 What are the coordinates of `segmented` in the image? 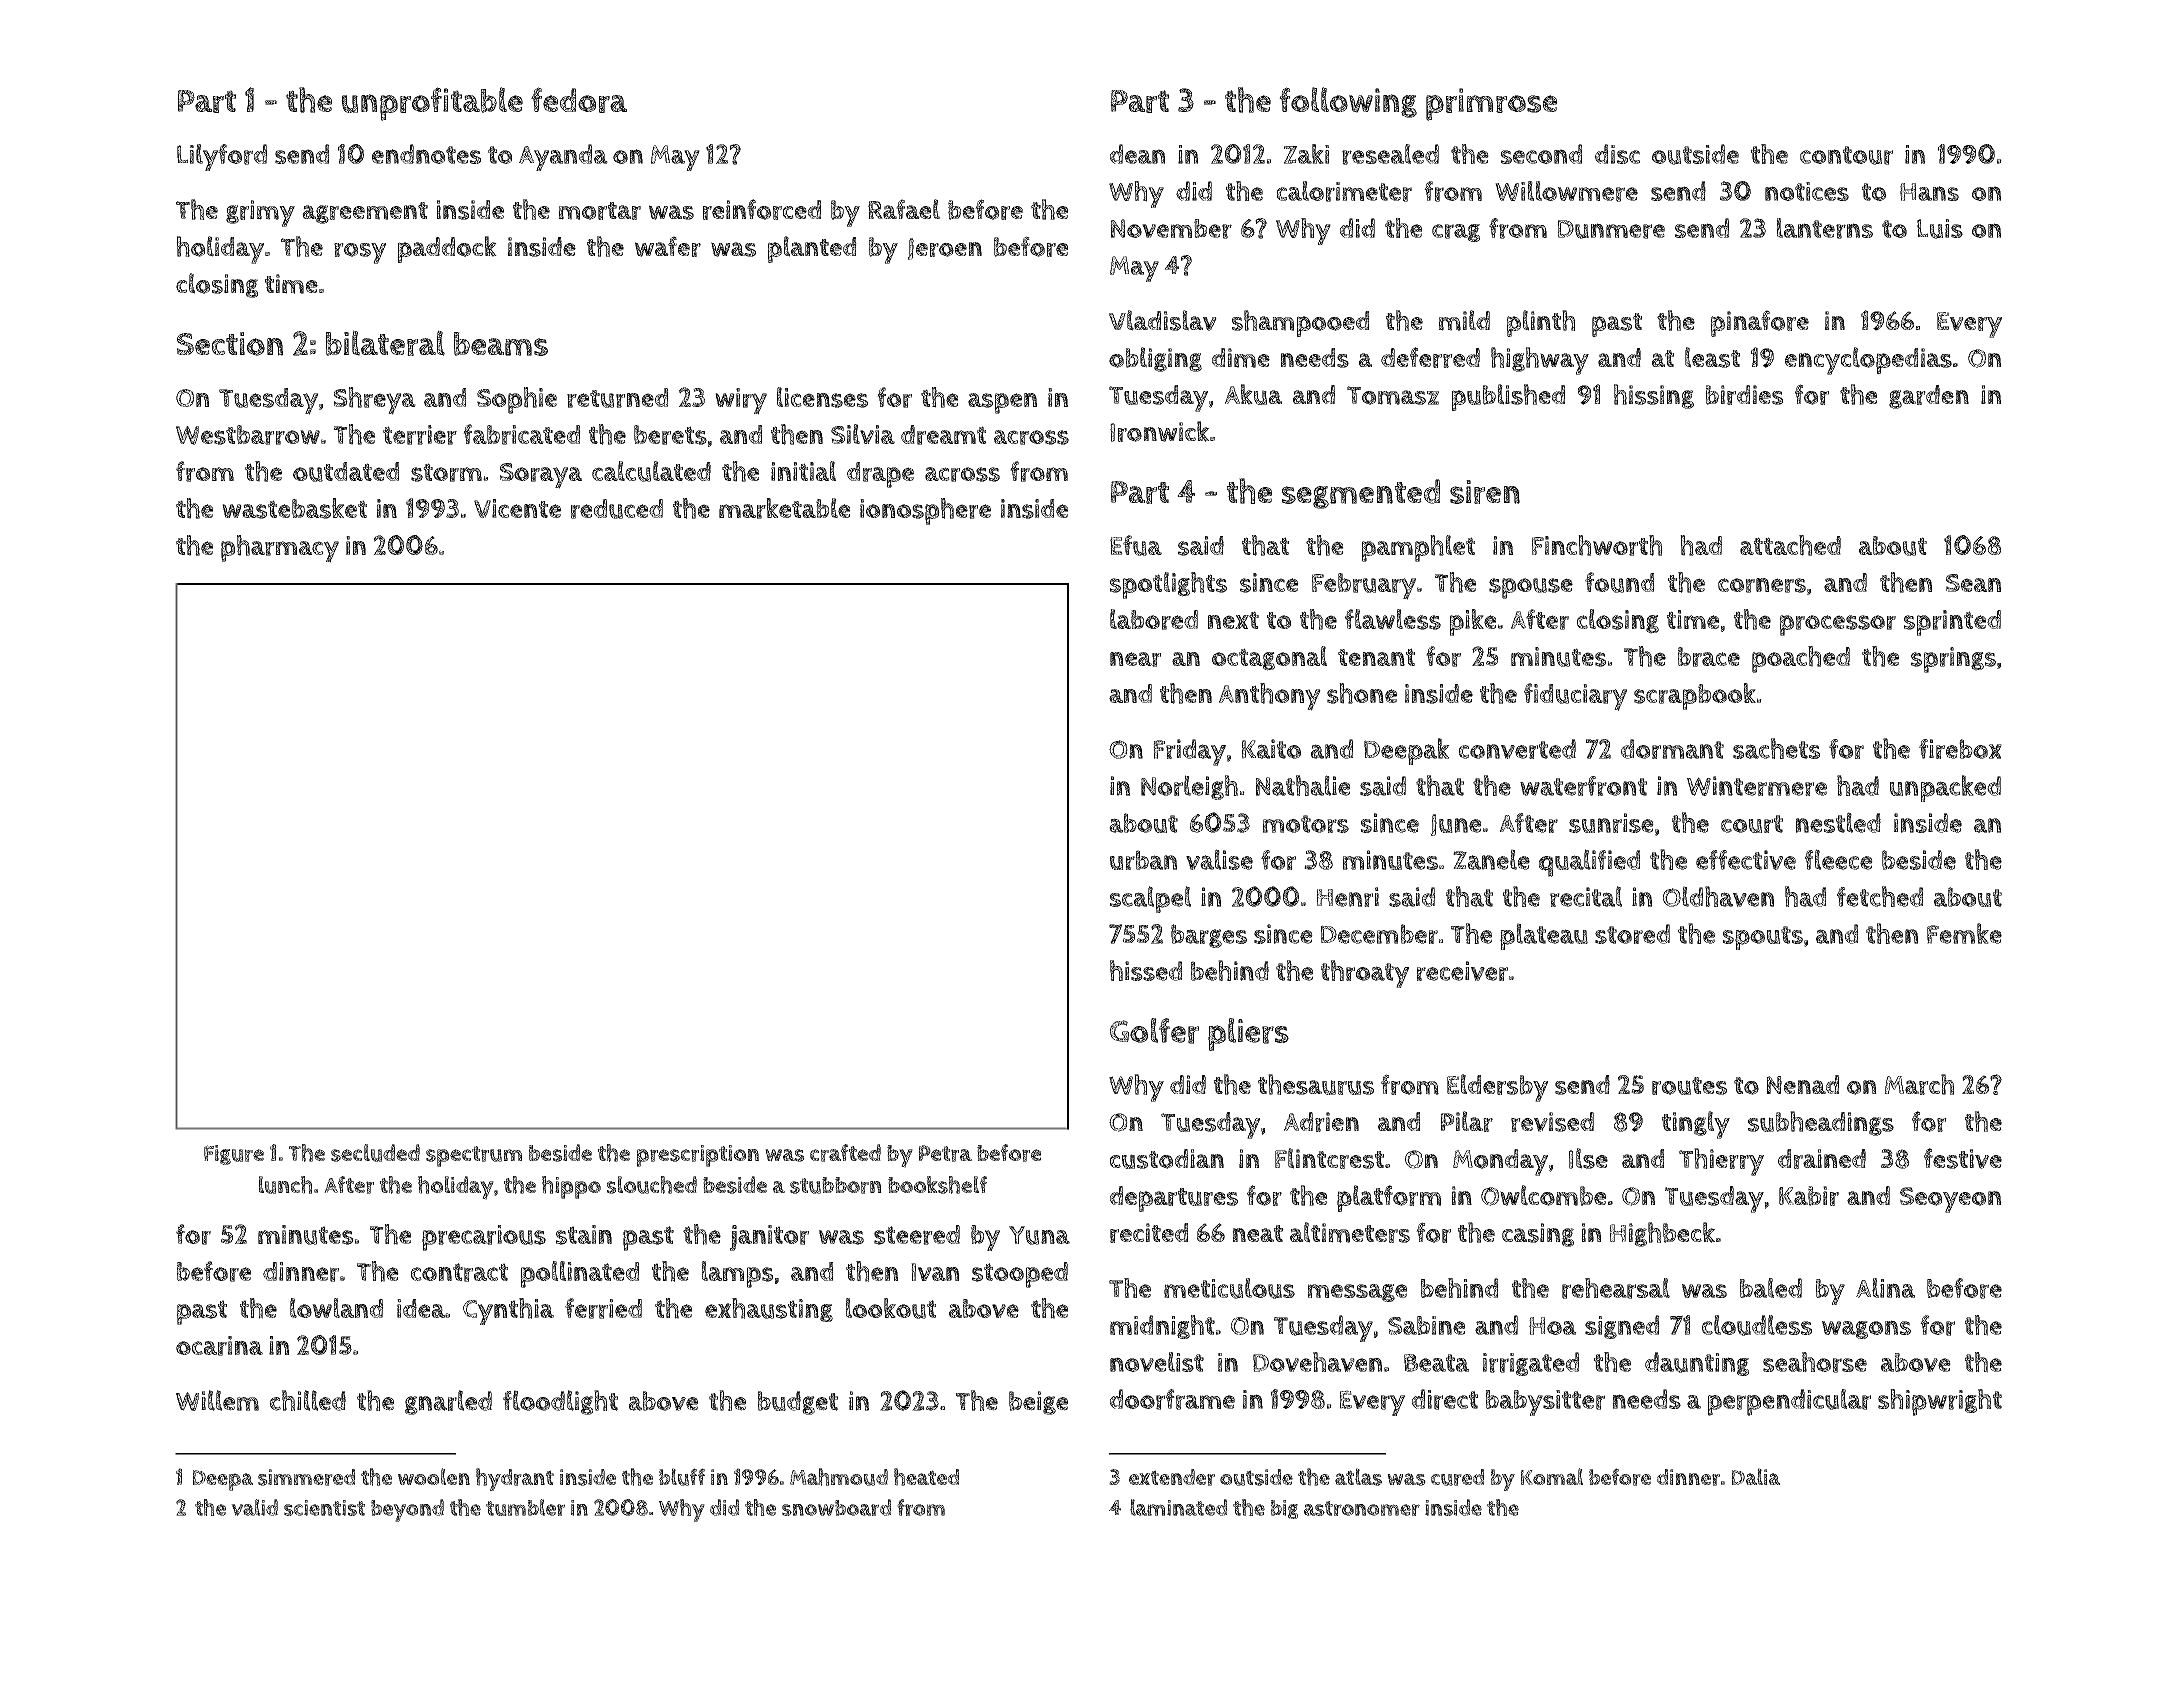 It's located at (1361, 494).
